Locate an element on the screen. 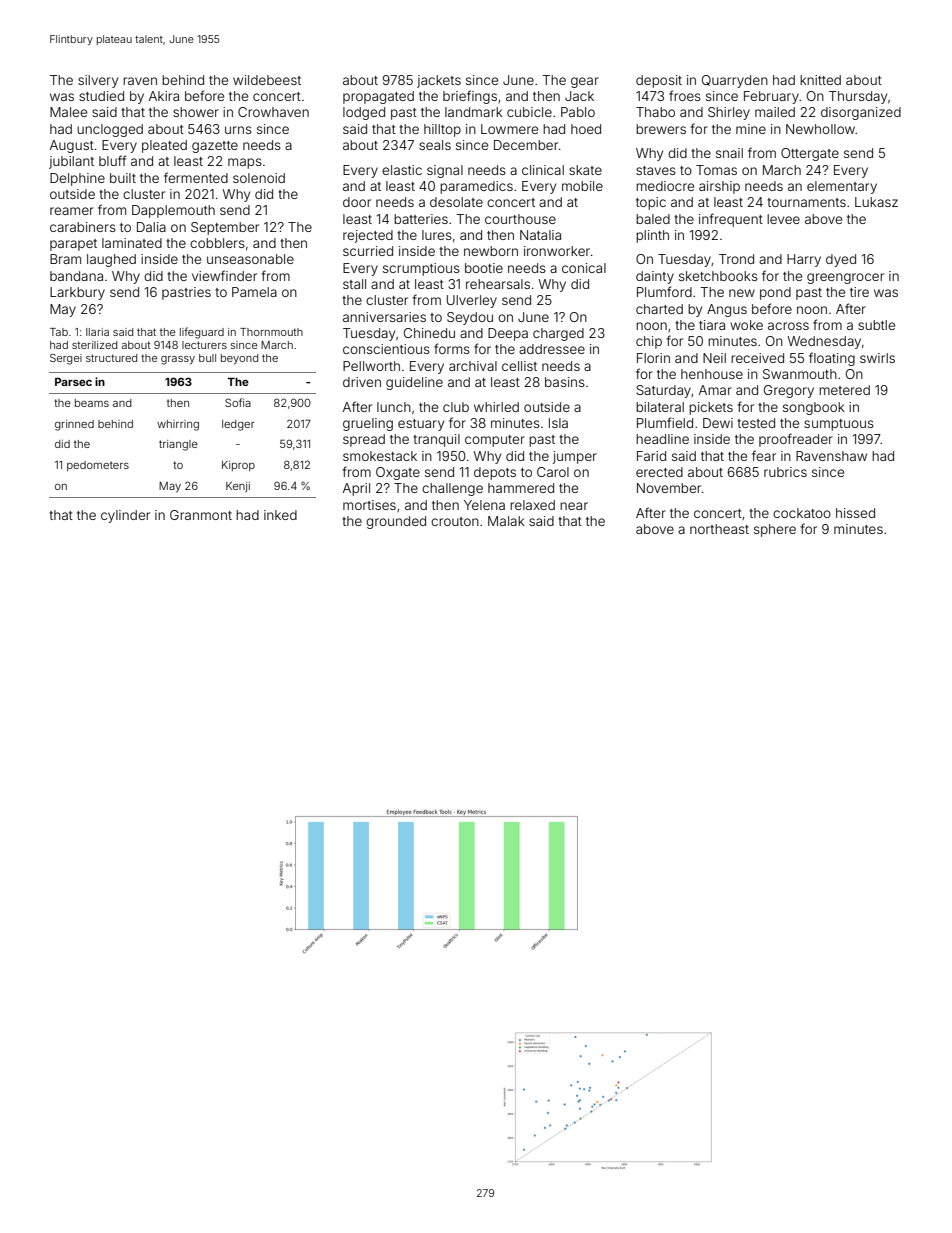  Pamela is located at coordinates (254, 292).
